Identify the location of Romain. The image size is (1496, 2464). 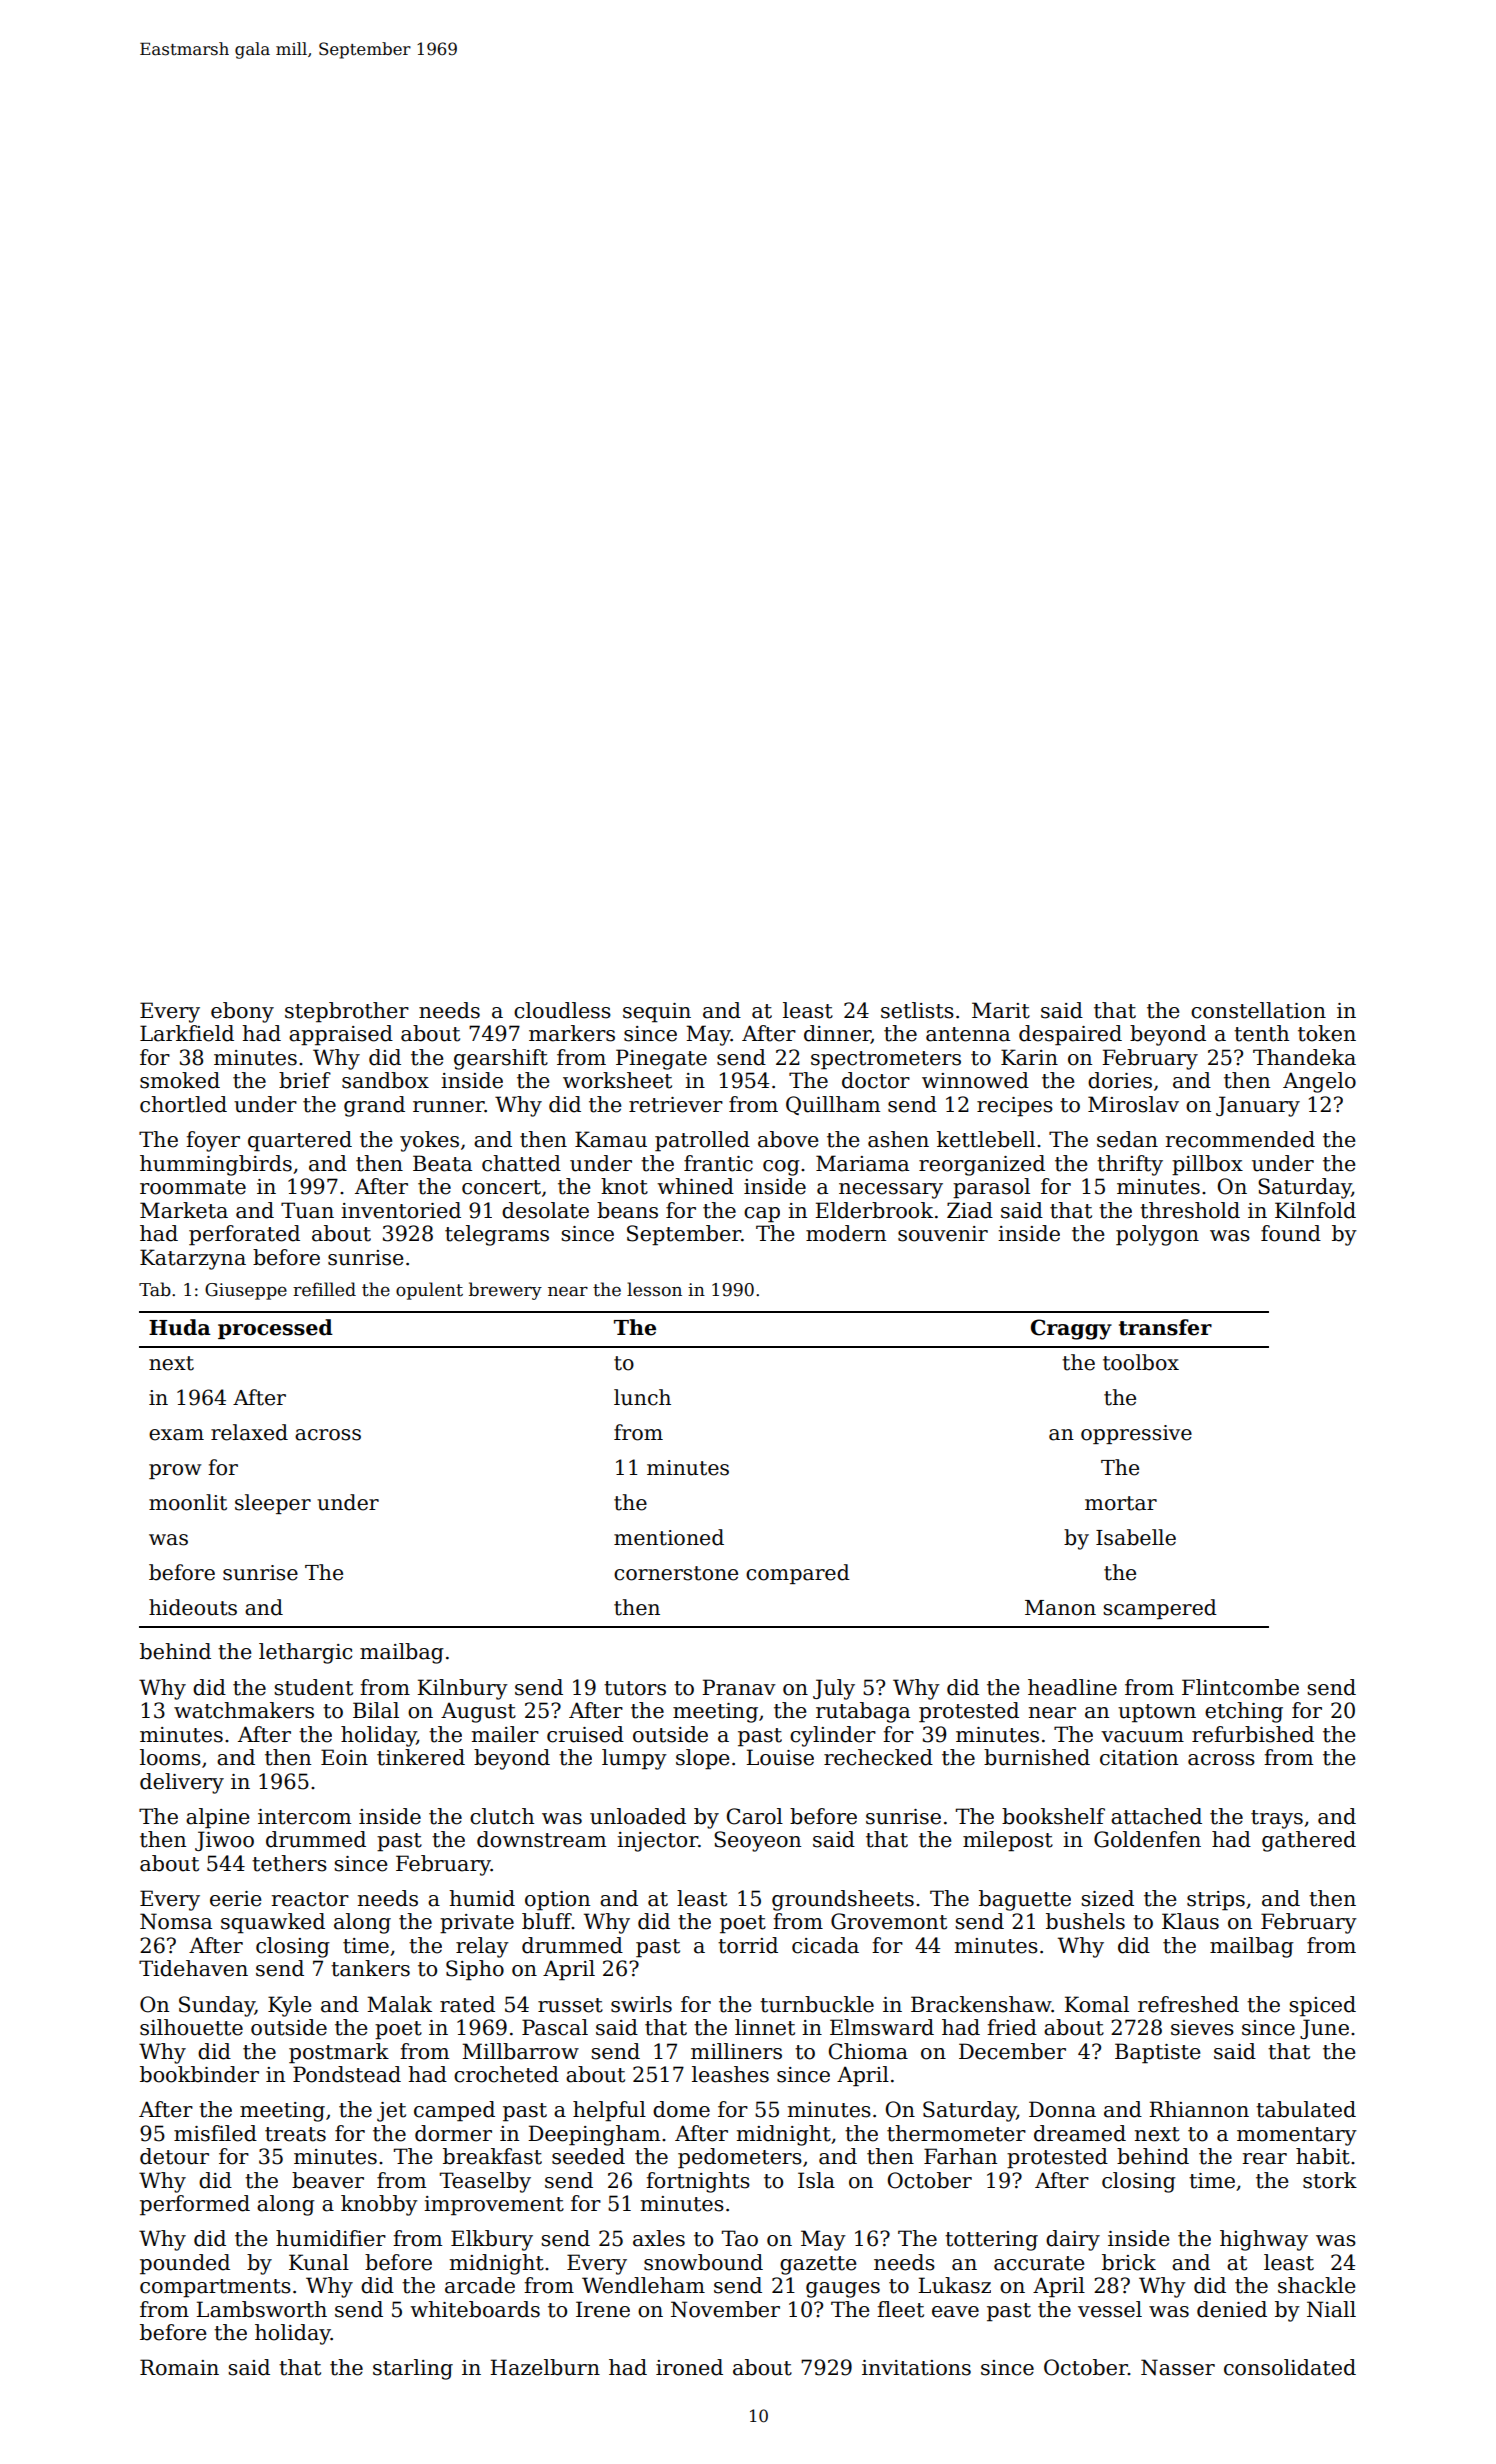
(179, 2367).
